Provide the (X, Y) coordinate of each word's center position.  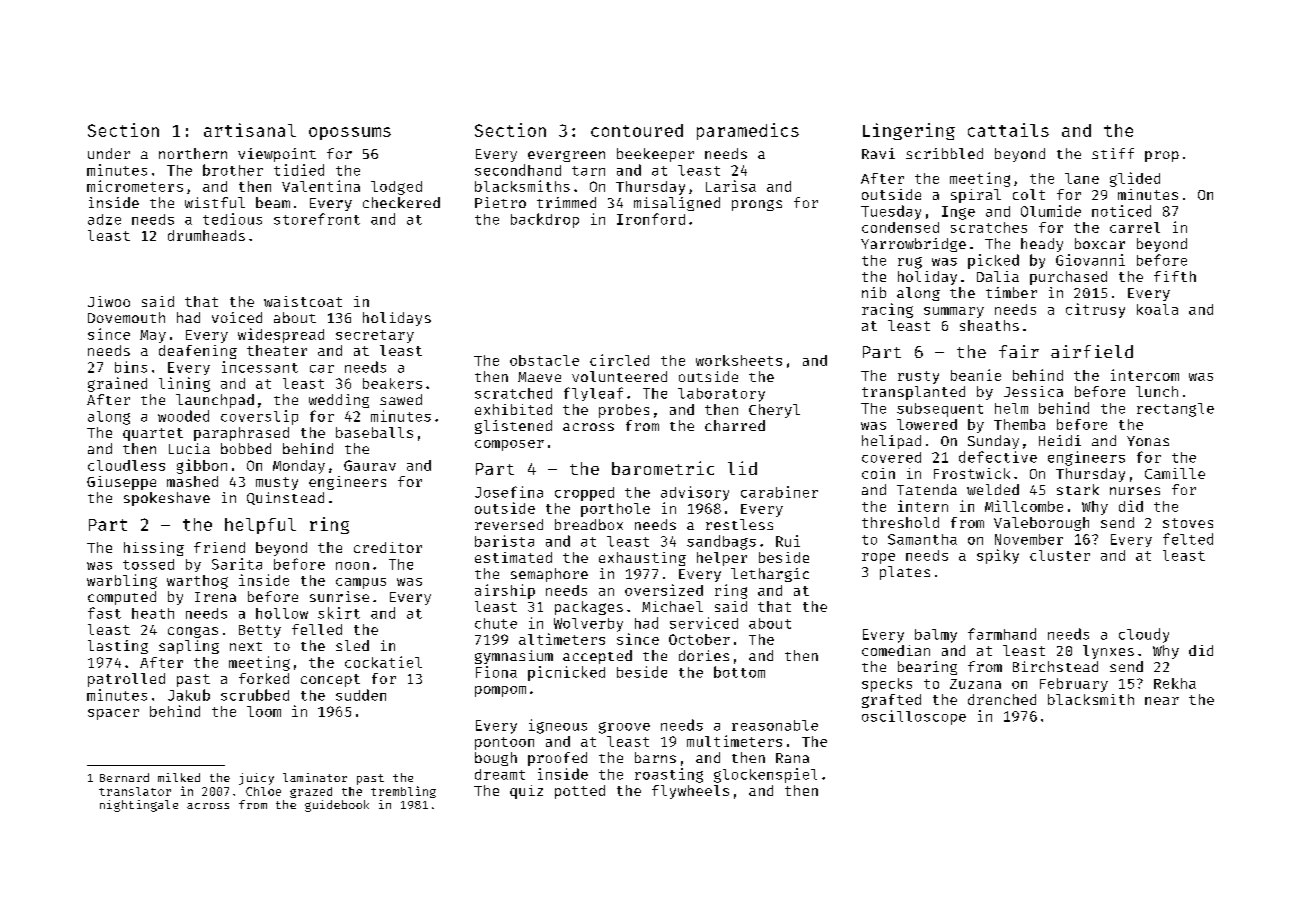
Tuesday (891, 212)
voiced (237, 317)
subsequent (940, 410)
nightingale (139, 806)
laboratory (721, 395)
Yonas (1148, 441)
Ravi (878, 153)
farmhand (1002, 634)
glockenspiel (765, 775)
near (1162, 701)
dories (704, 655)
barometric (663, 468)
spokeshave (167, 499)
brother (233, 170)
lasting (118, 647)
